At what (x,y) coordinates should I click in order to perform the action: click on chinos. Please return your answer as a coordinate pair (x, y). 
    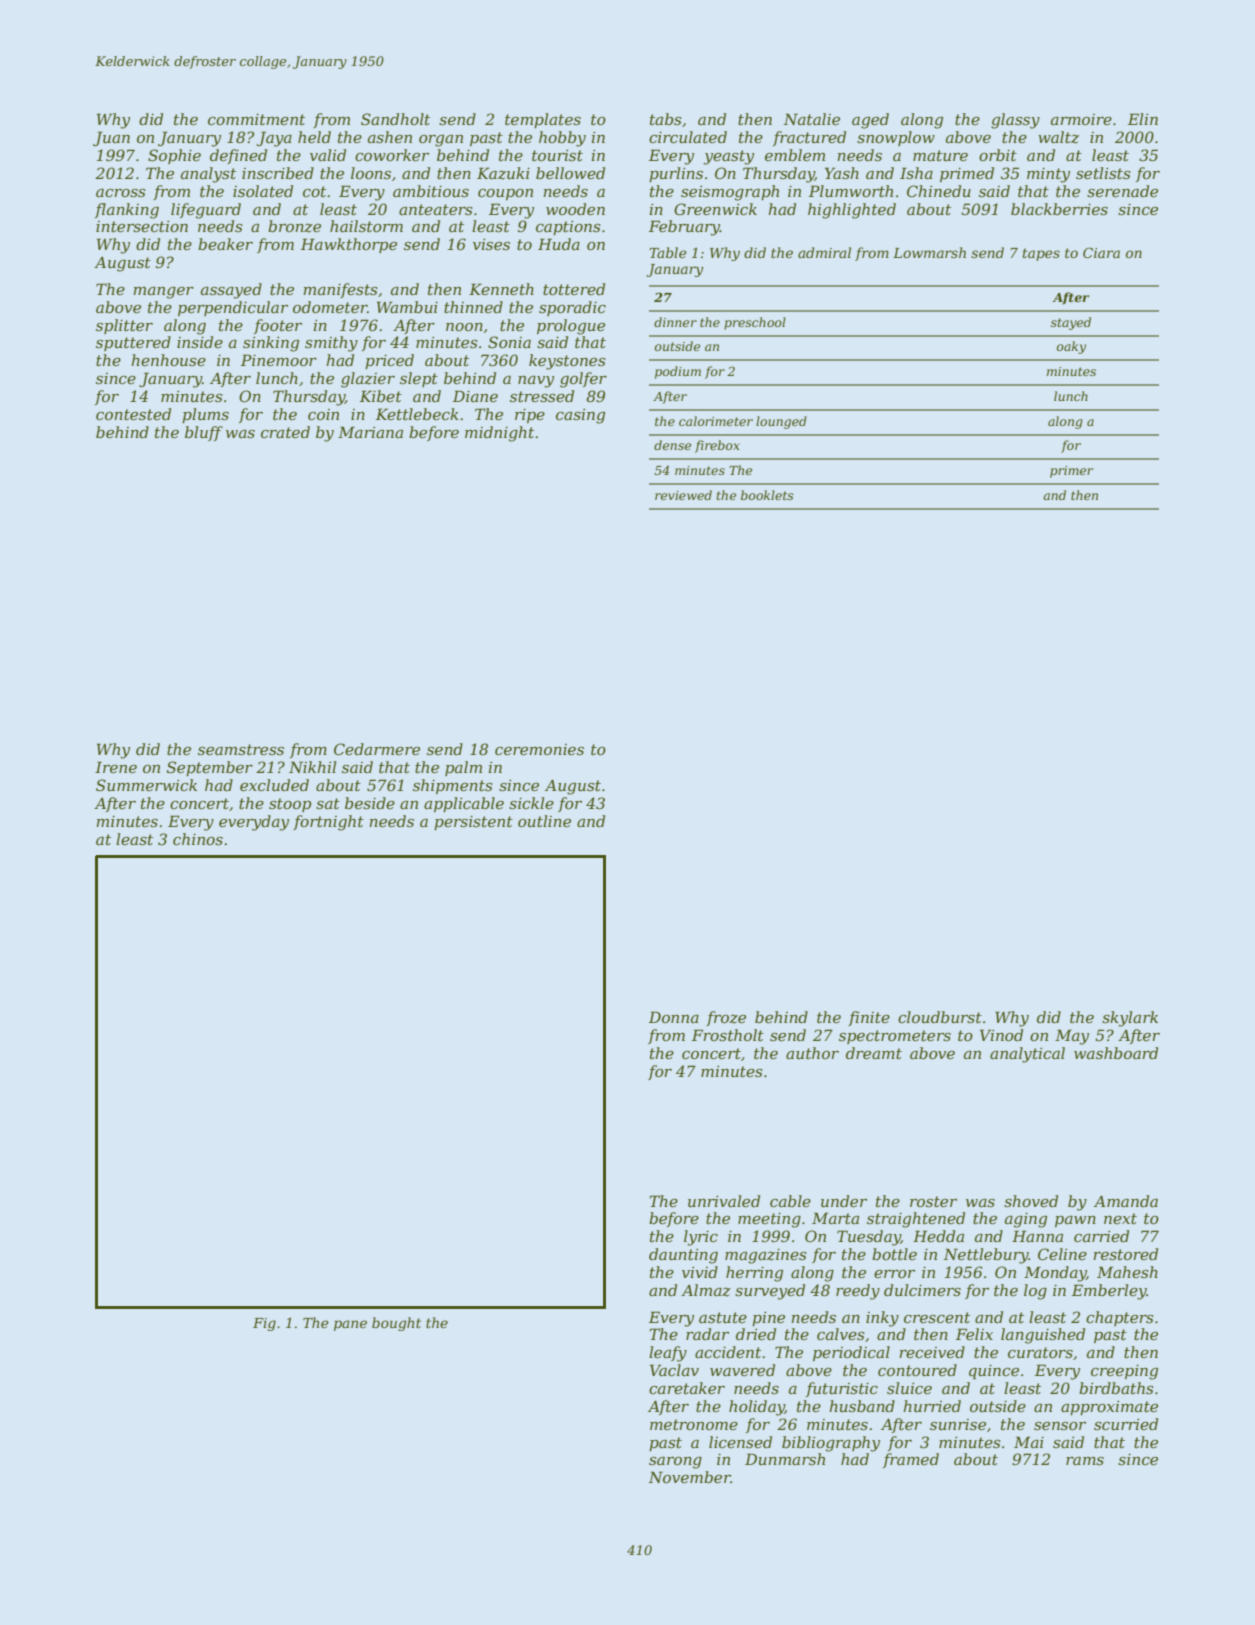
    Looking at the image, I should click on (198, 839).
